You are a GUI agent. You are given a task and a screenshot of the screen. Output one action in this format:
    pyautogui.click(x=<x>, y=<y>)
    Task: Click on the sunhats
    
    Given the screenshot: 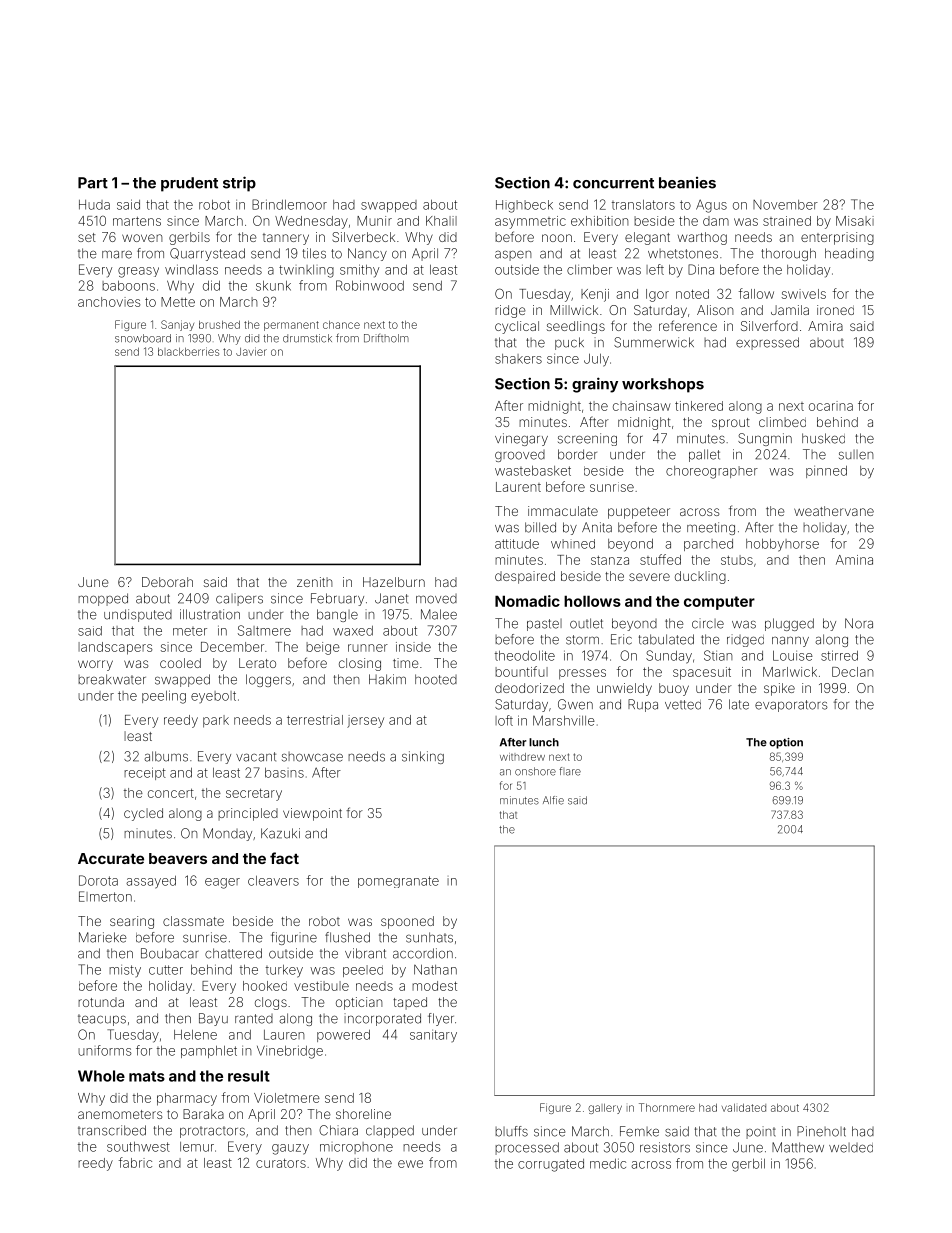 What is the action you would take?
    pyautogui.click(x=429, y=937)
